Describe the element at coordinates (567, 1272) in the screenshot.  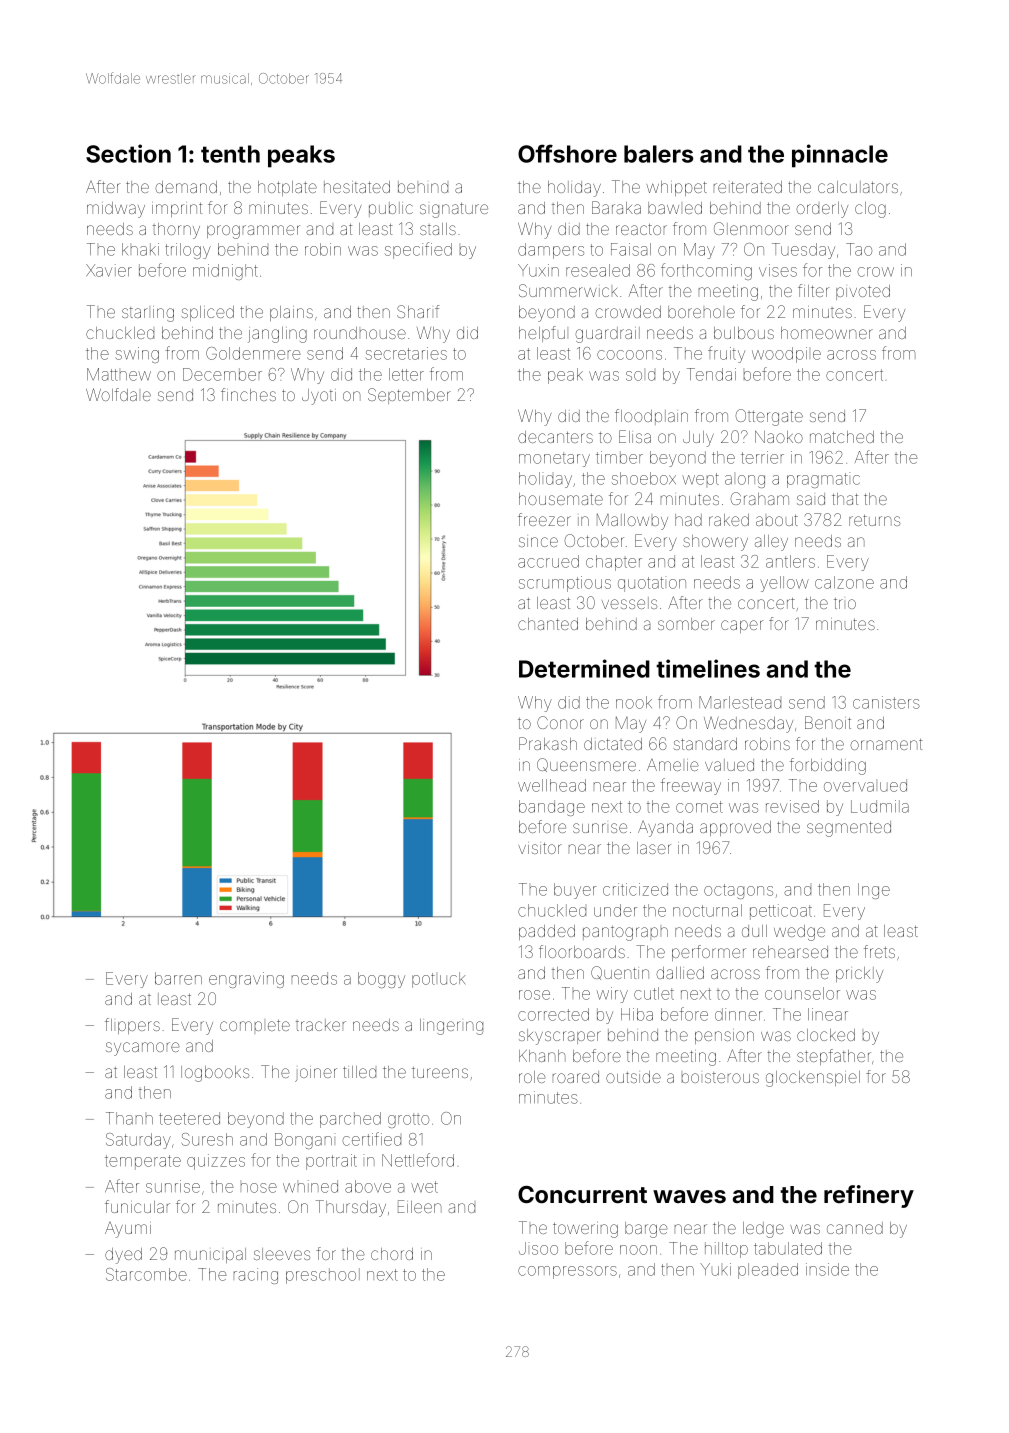
I see `compressors` at that location.
